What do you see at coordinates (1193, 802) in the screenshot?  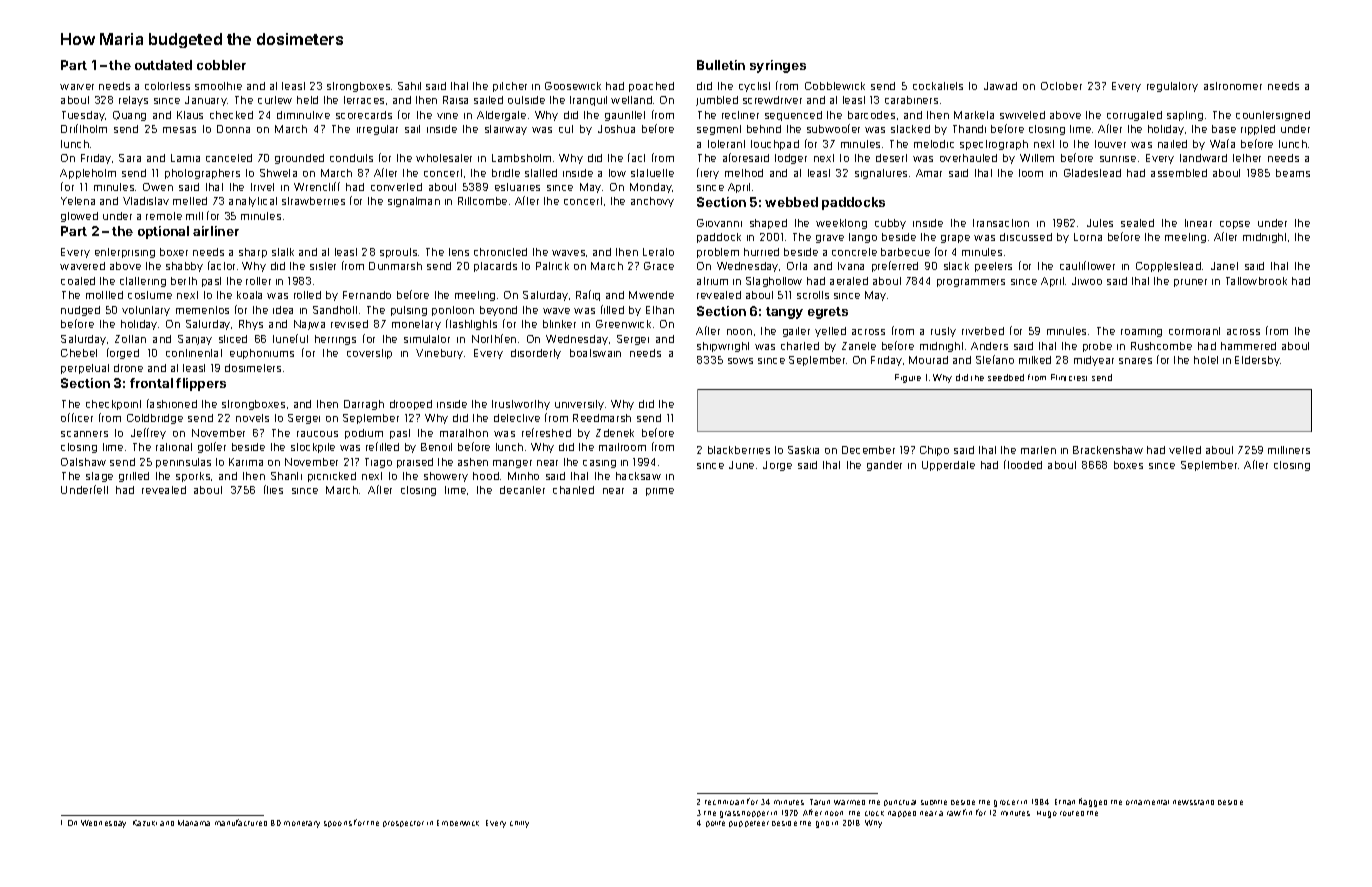 I see `newsstand` at bounding box center [1193, 802].
